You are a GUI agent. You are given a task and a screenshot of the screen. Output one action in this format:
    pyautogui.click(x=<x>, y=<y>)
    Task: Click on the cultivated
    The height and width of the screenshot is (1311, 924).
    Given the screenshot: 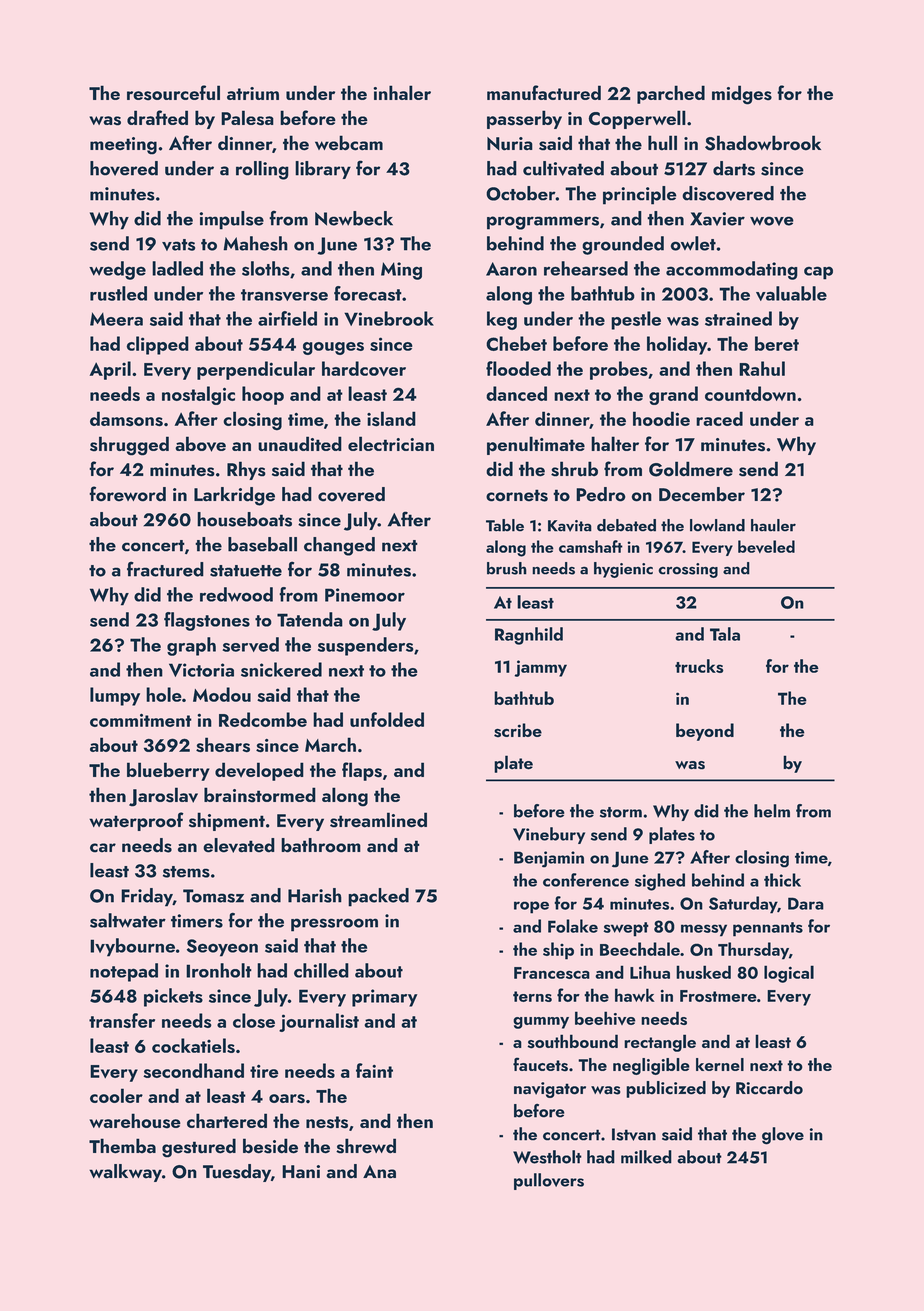 What is the action you would take?
    pyautogui.click(x=563, y=168)
